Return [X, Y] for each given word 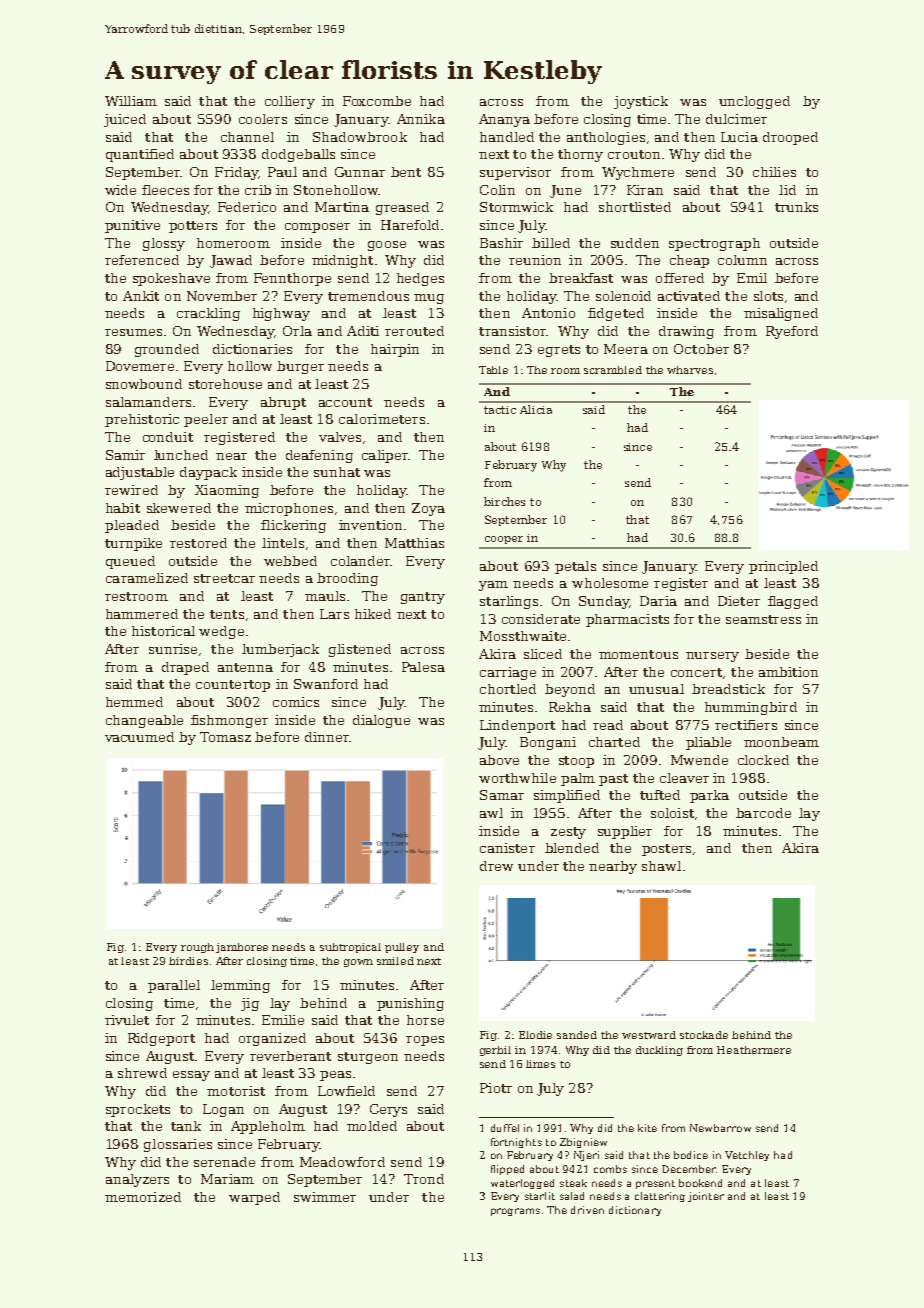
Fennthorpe [292, 279]
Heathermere [754, 1050]
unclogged [754, 102]
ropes [425, 1041]
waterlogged [522, 1184]
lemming [240, 986]
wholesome [610, 583]
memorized [143, 1197]
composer [317, 228]
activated [689, 296]
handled [507, 137]
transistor [512, 331]
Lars [334, 614]
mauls [325, 596]
